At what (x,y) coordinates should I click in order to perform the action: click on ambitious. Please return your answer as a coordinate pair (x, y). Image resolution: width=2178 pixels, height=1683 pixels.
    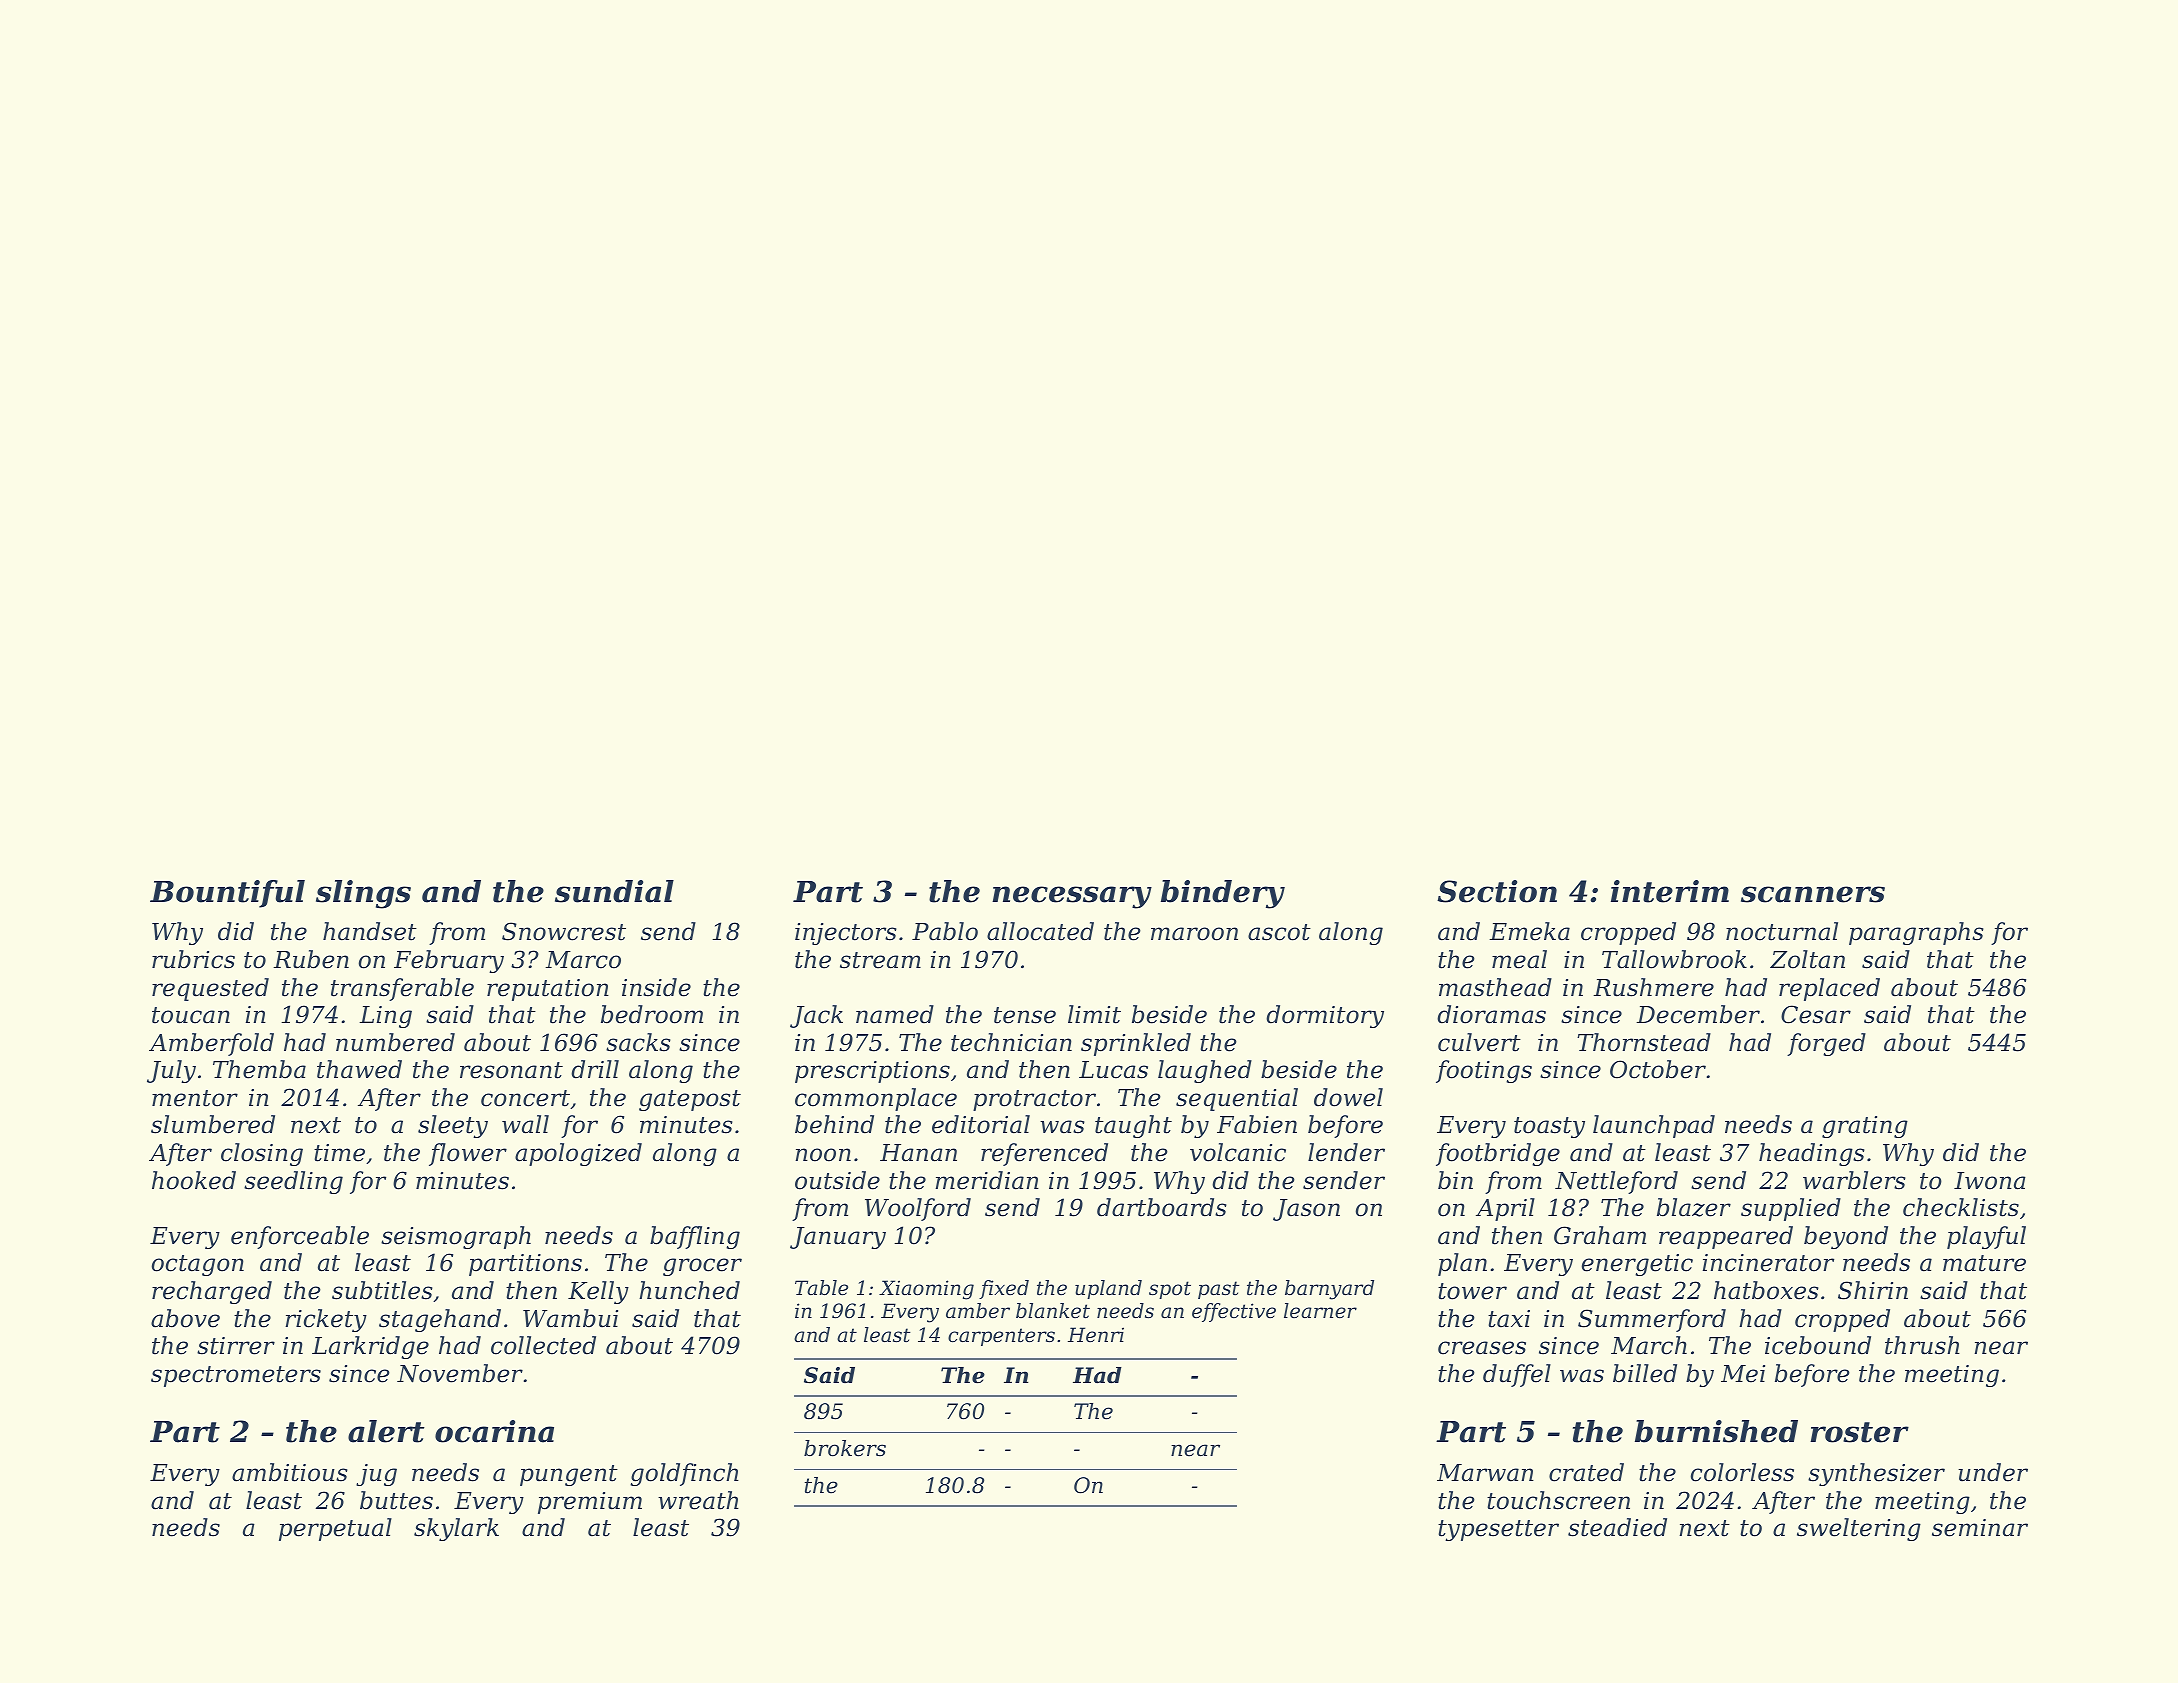
    Looking at the image, I should click on (290, 1472).
